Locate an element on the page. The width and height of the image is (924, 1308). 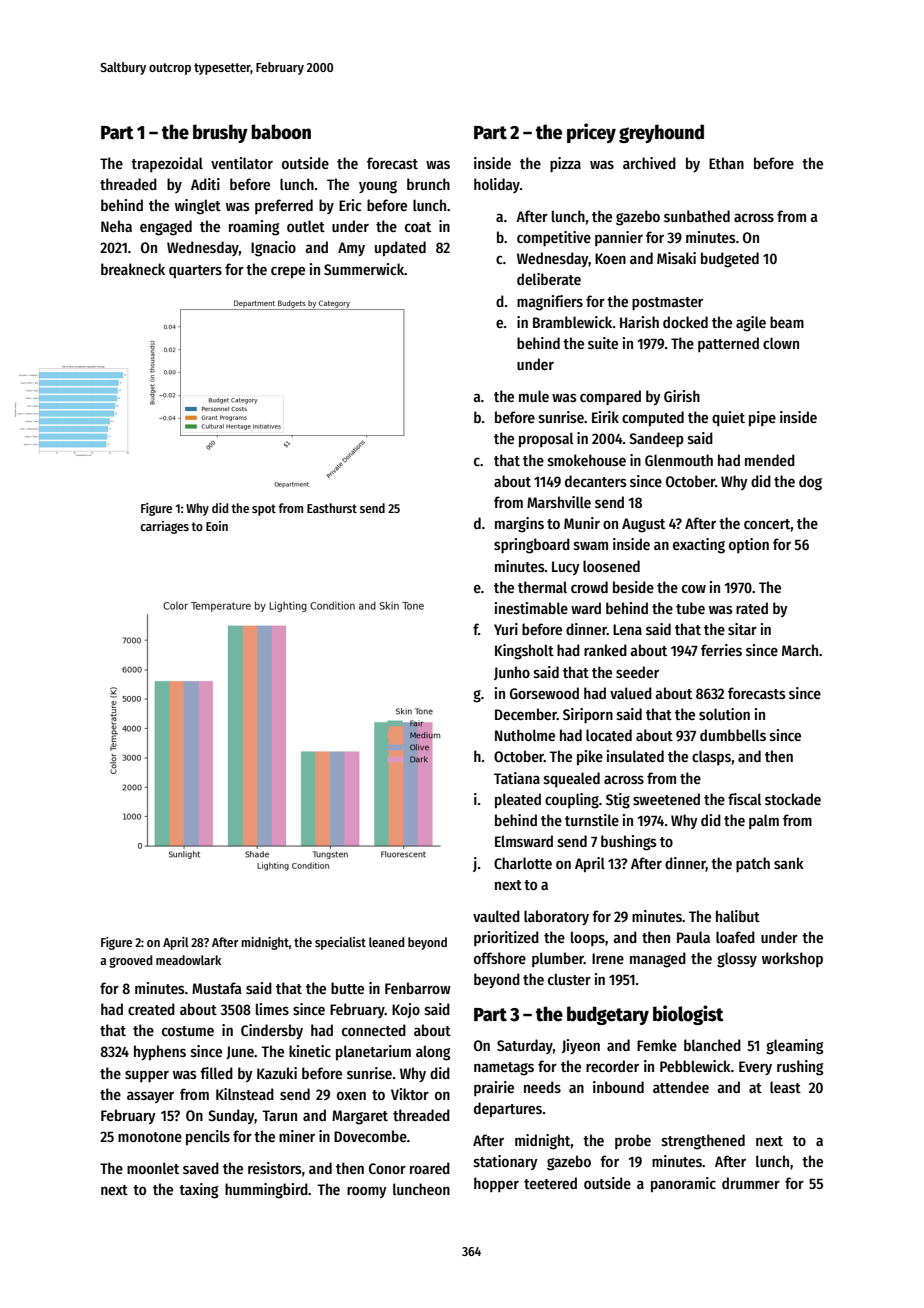
meadowlark is located at coordinates (188, 960).
